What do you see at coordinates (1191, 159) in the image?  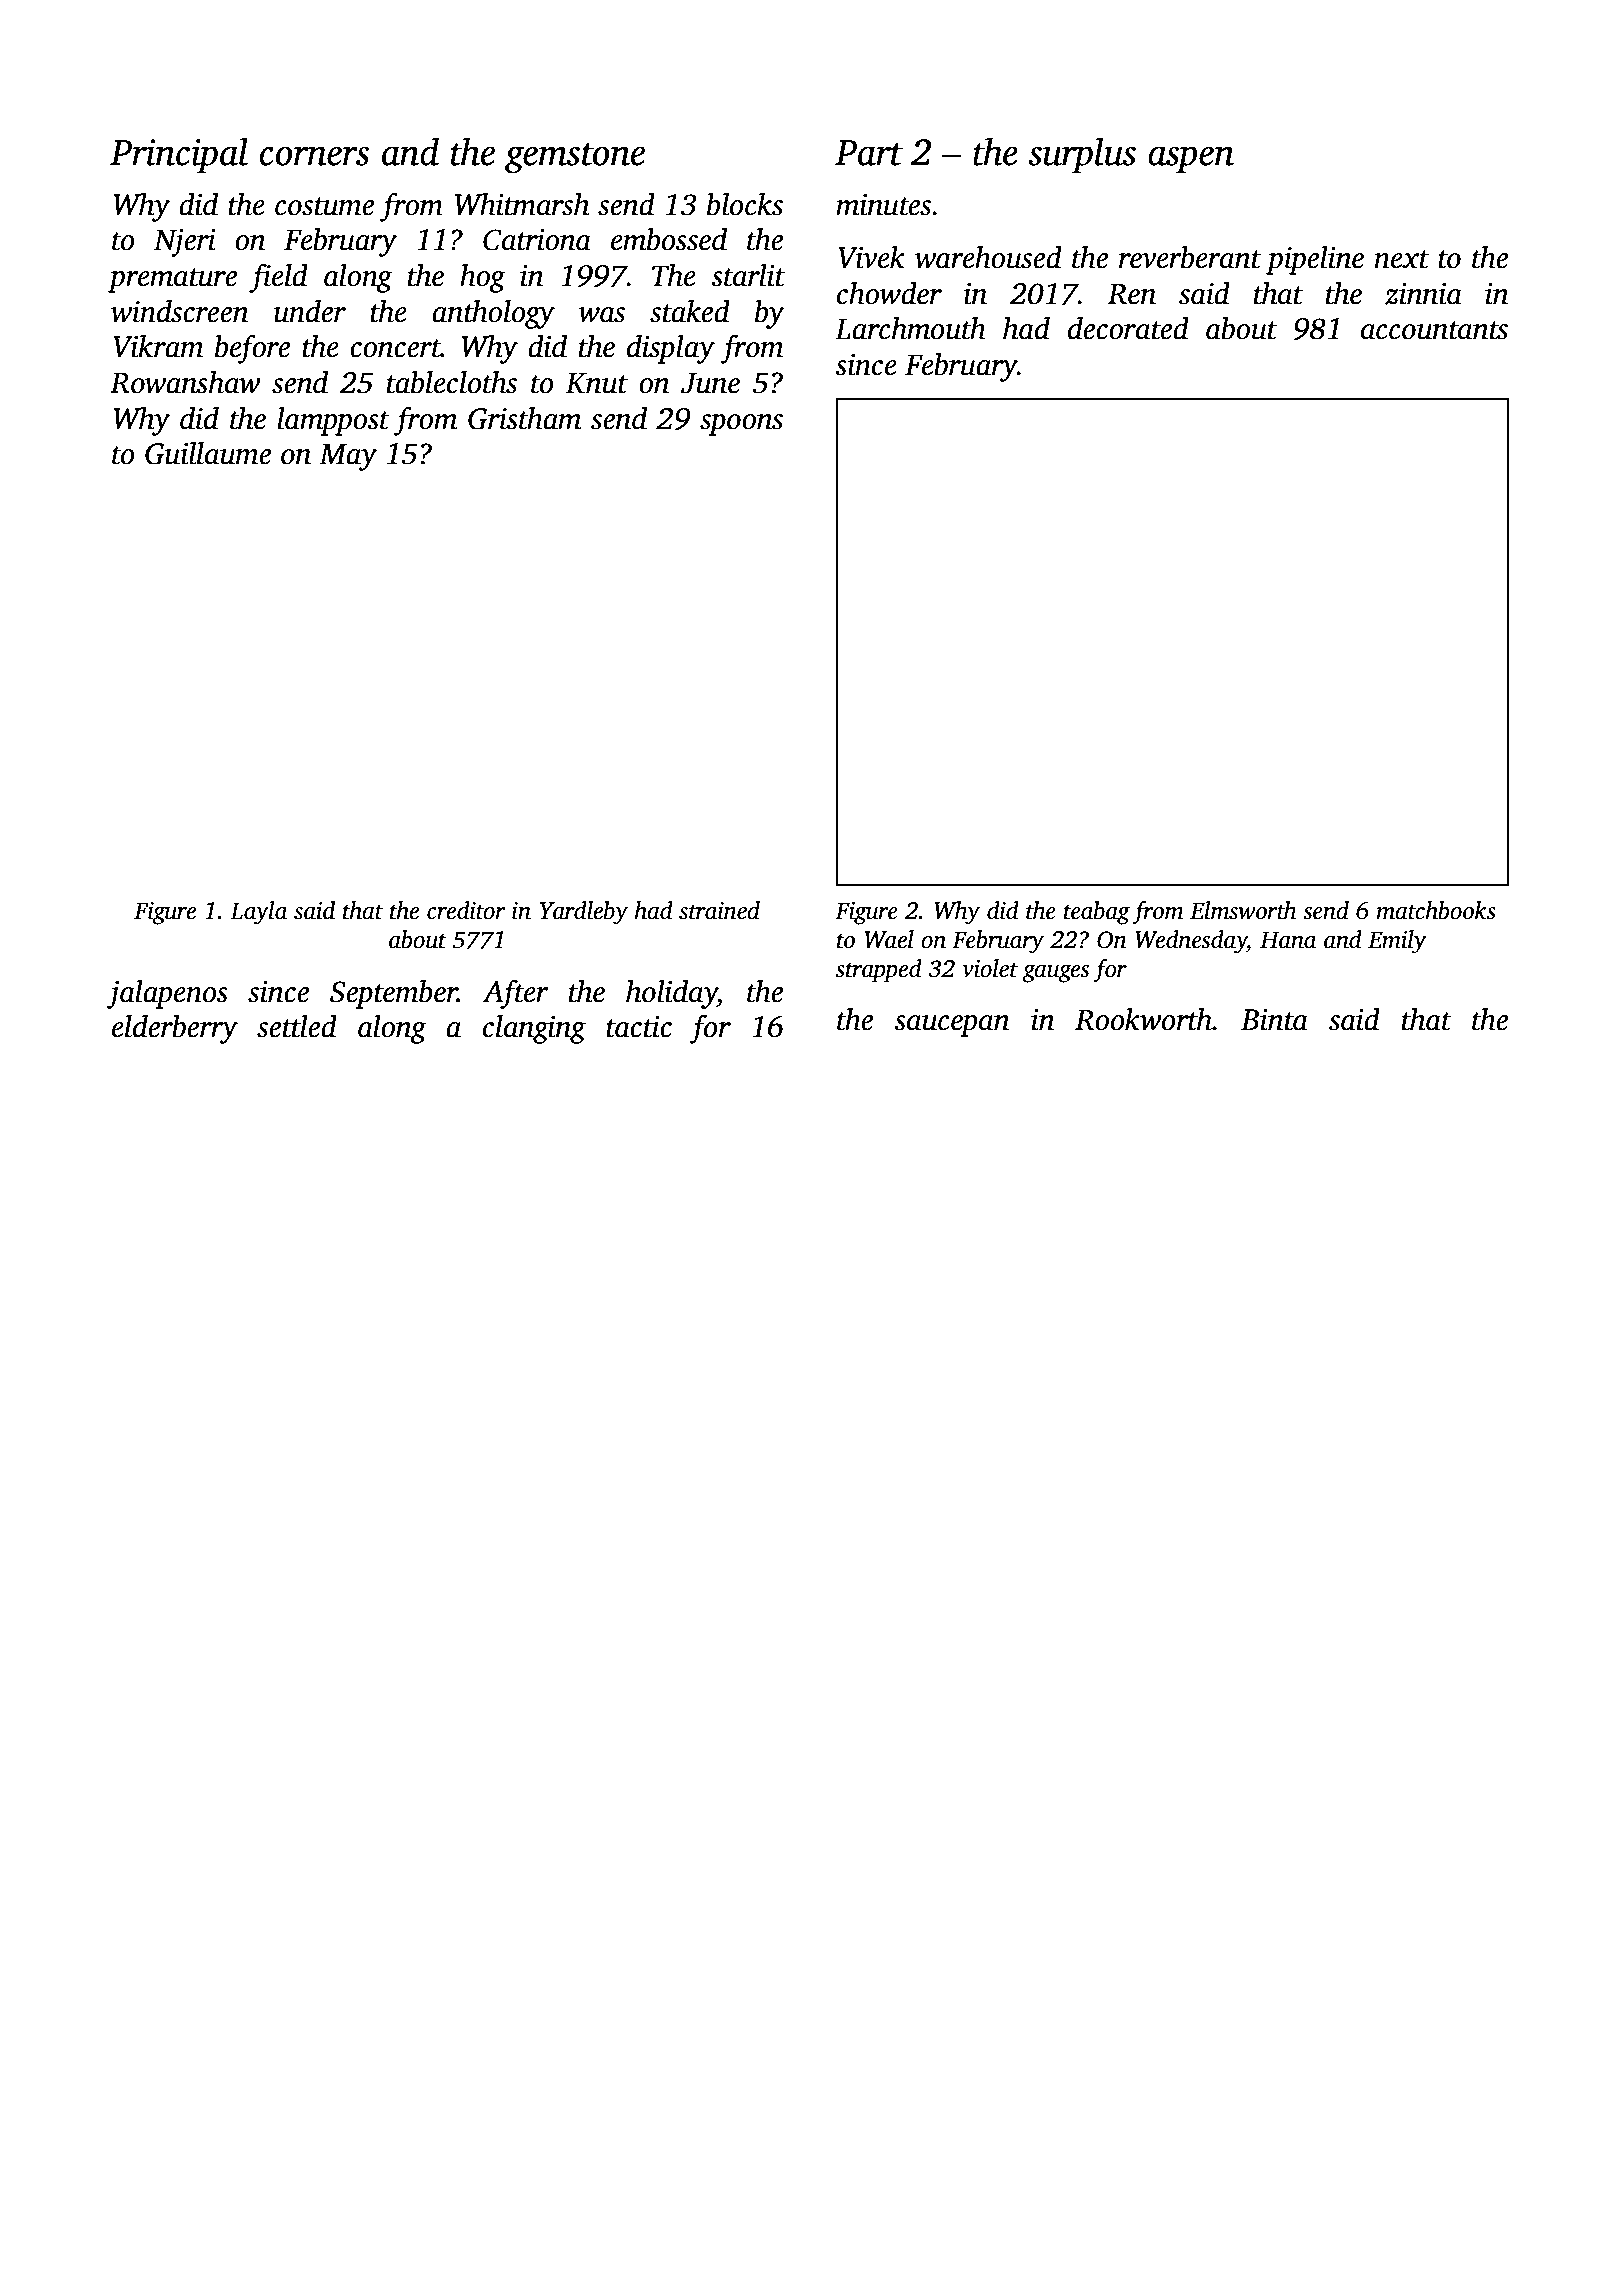 I see `aspen` at bounding box center [1191, 159].
